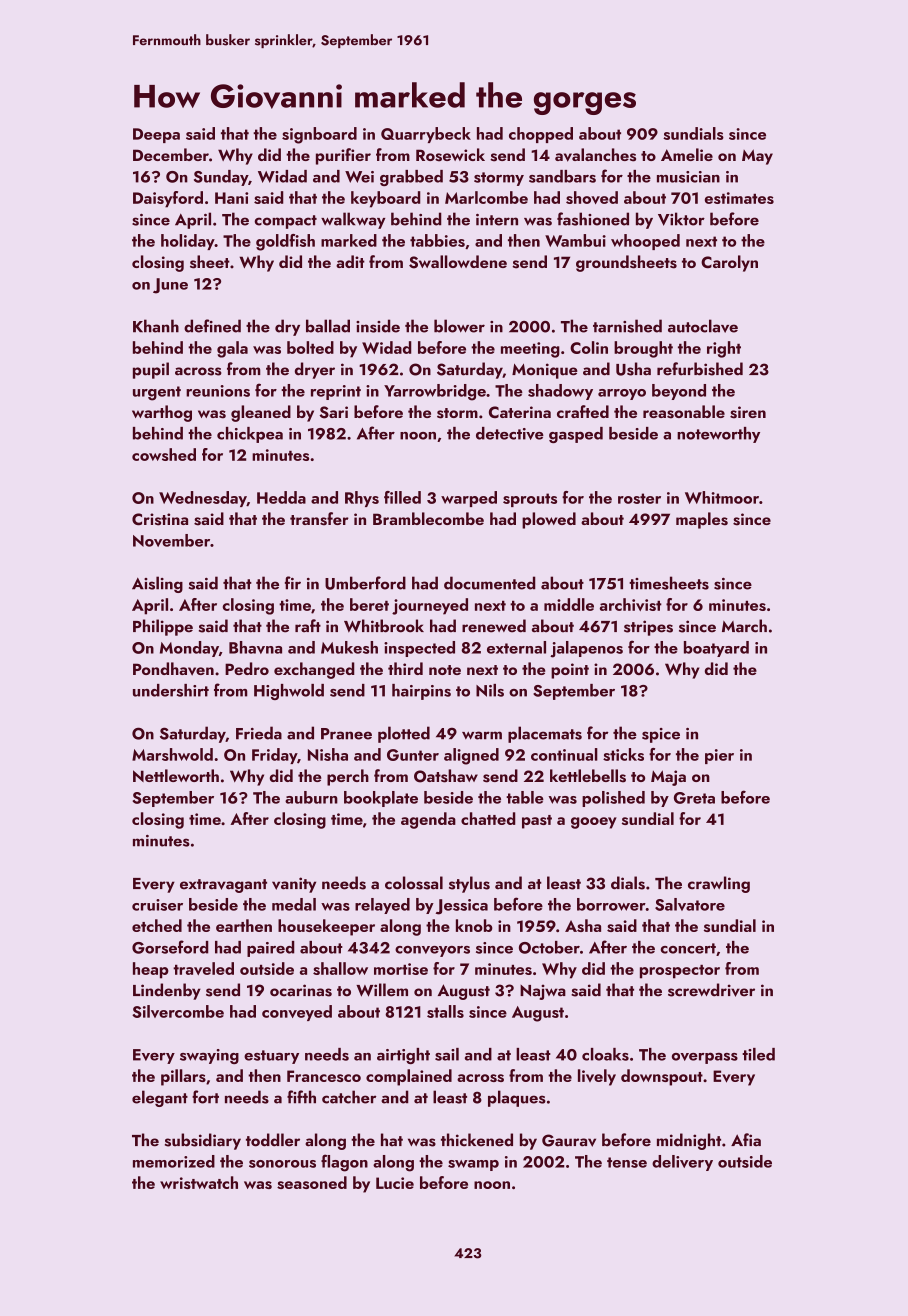  Describe the element at coordinates (172, 754) in the screenshot. I see `Marshwold` at that location.
